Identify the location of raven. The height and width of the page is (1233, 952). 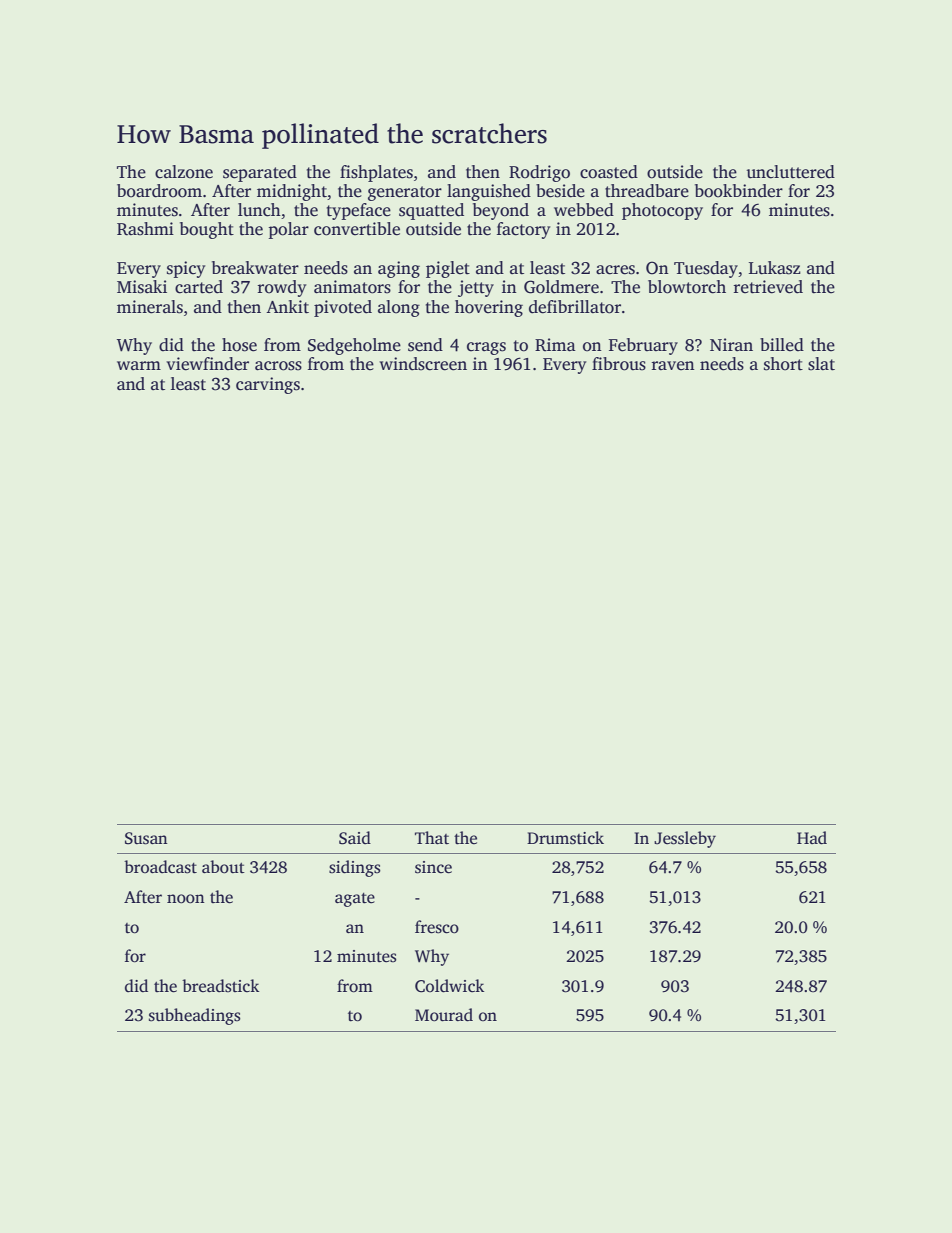
(673, 366).
